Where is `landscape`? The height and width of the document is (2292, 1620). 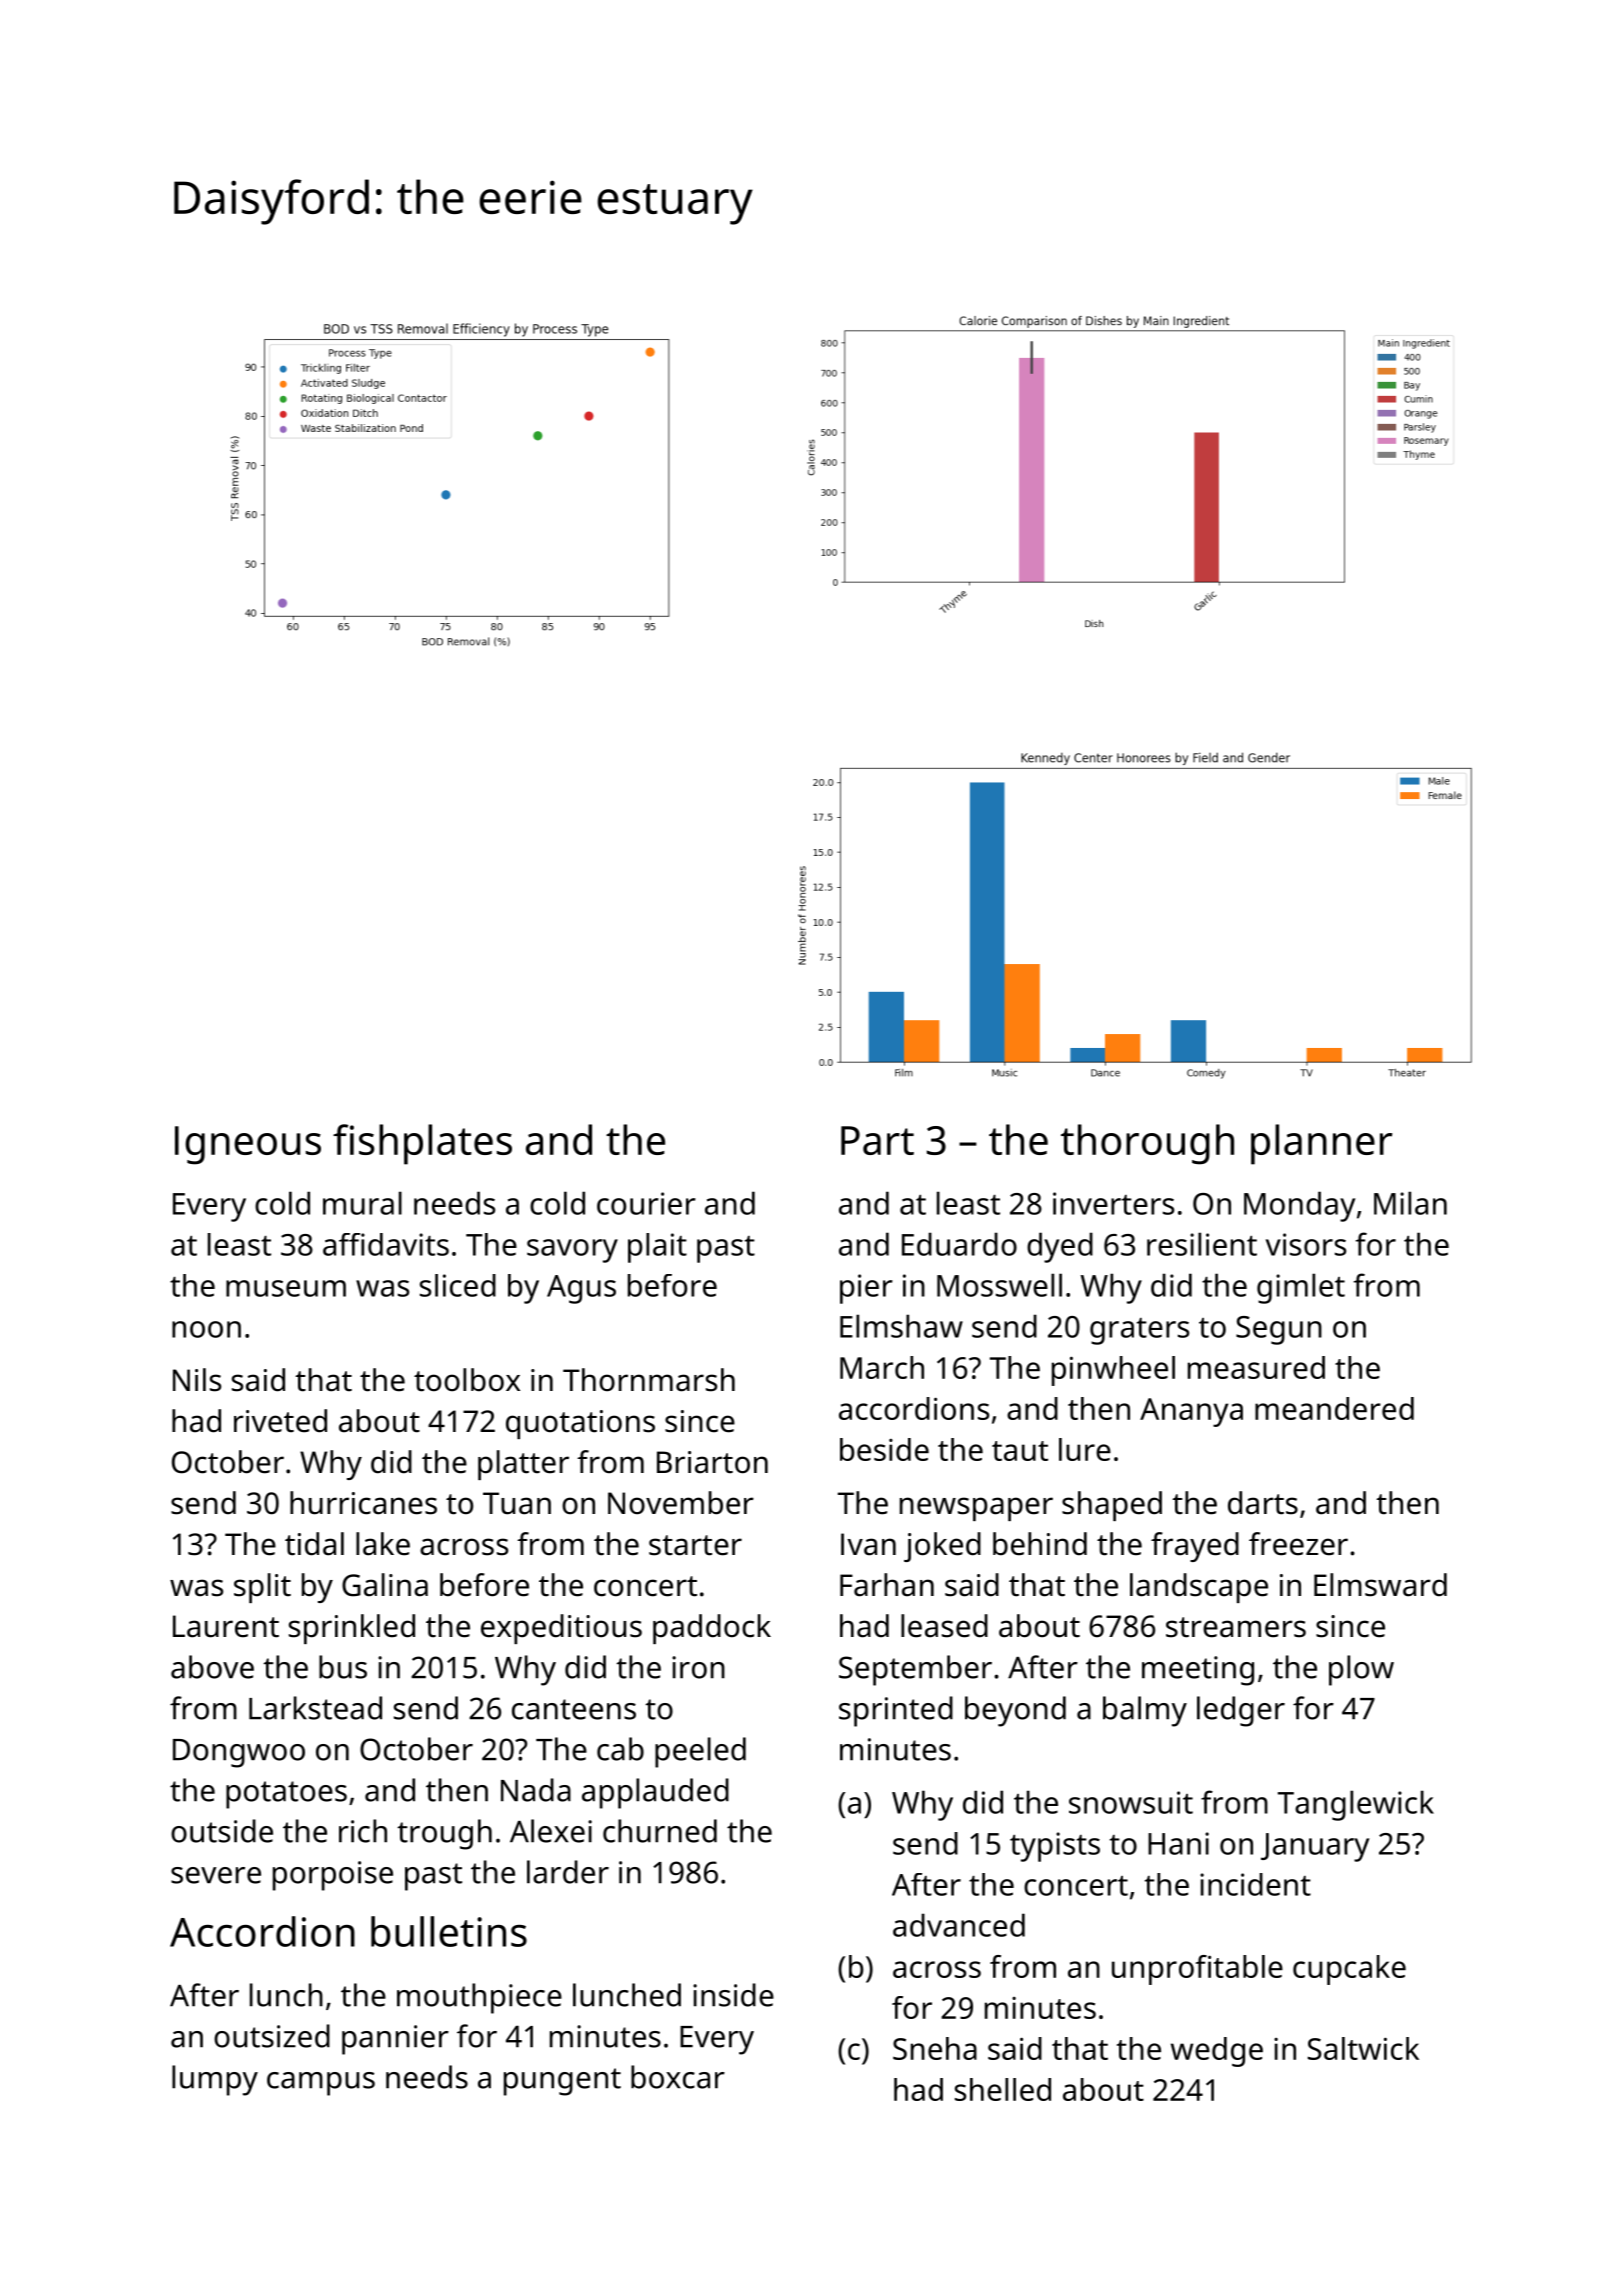
landscape is located at coordinates (1199, 1588).
